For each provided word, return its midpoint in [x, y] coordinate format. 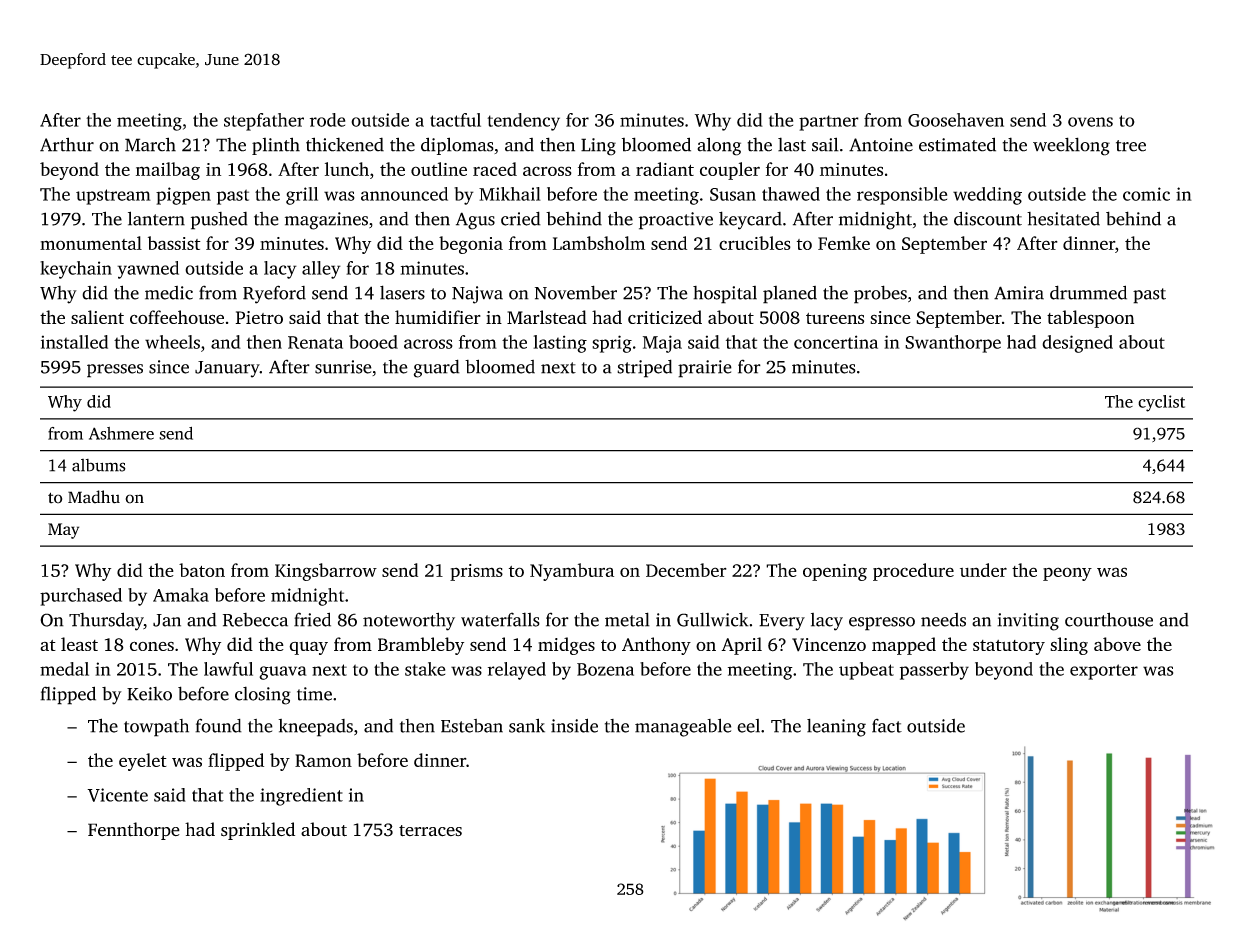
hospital [725, 295]
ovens [1090, 122]
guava [283, 673]
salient [97, 317]
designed [1077, 344]
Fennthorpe [134, 831]
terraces [430, 831]
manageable [683, 727]
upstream [113, 197]
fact [887, 726]
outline [439, 169]
